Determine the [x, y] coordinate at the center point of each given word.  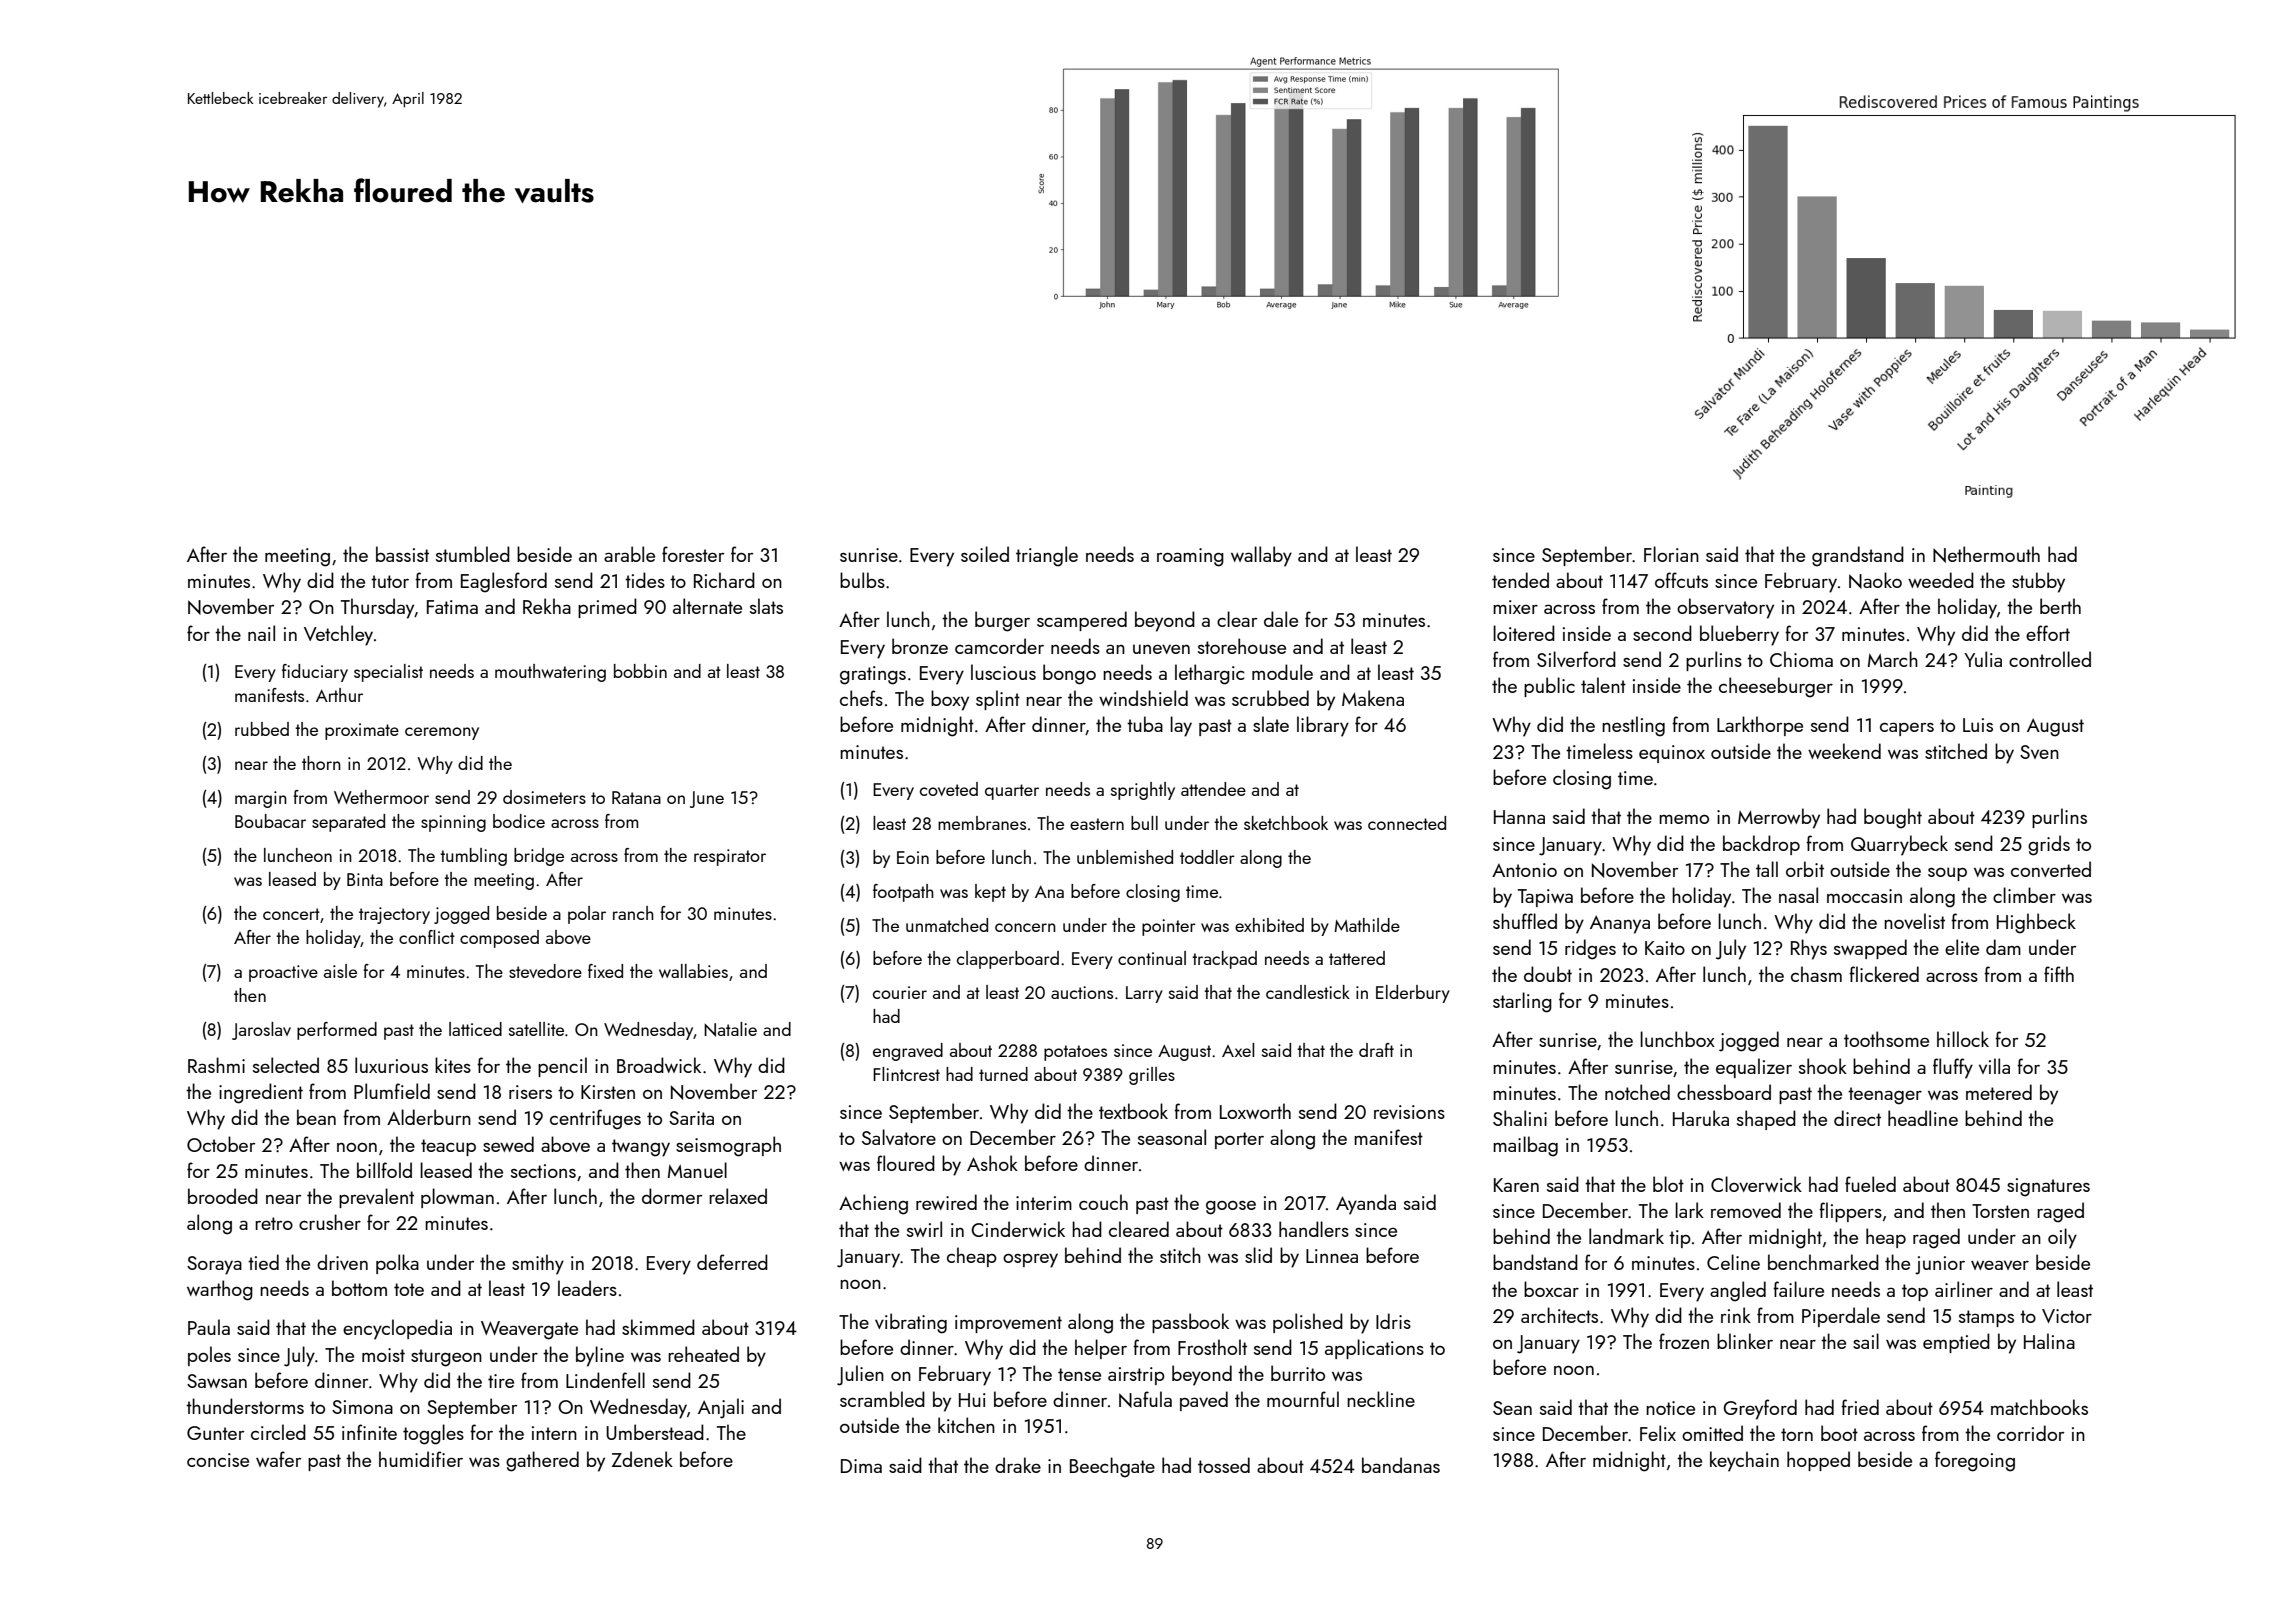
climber [2024, 895]
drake [1018, 1465]
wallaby [1261, 556]
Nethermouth [1986, 554]
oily [2062, 1238]
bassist [402, 554]
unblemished [1125, 857]
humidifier [421, 1459]
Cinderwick [1018, 1229]
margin [261, 799]
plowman [457, 1198]
